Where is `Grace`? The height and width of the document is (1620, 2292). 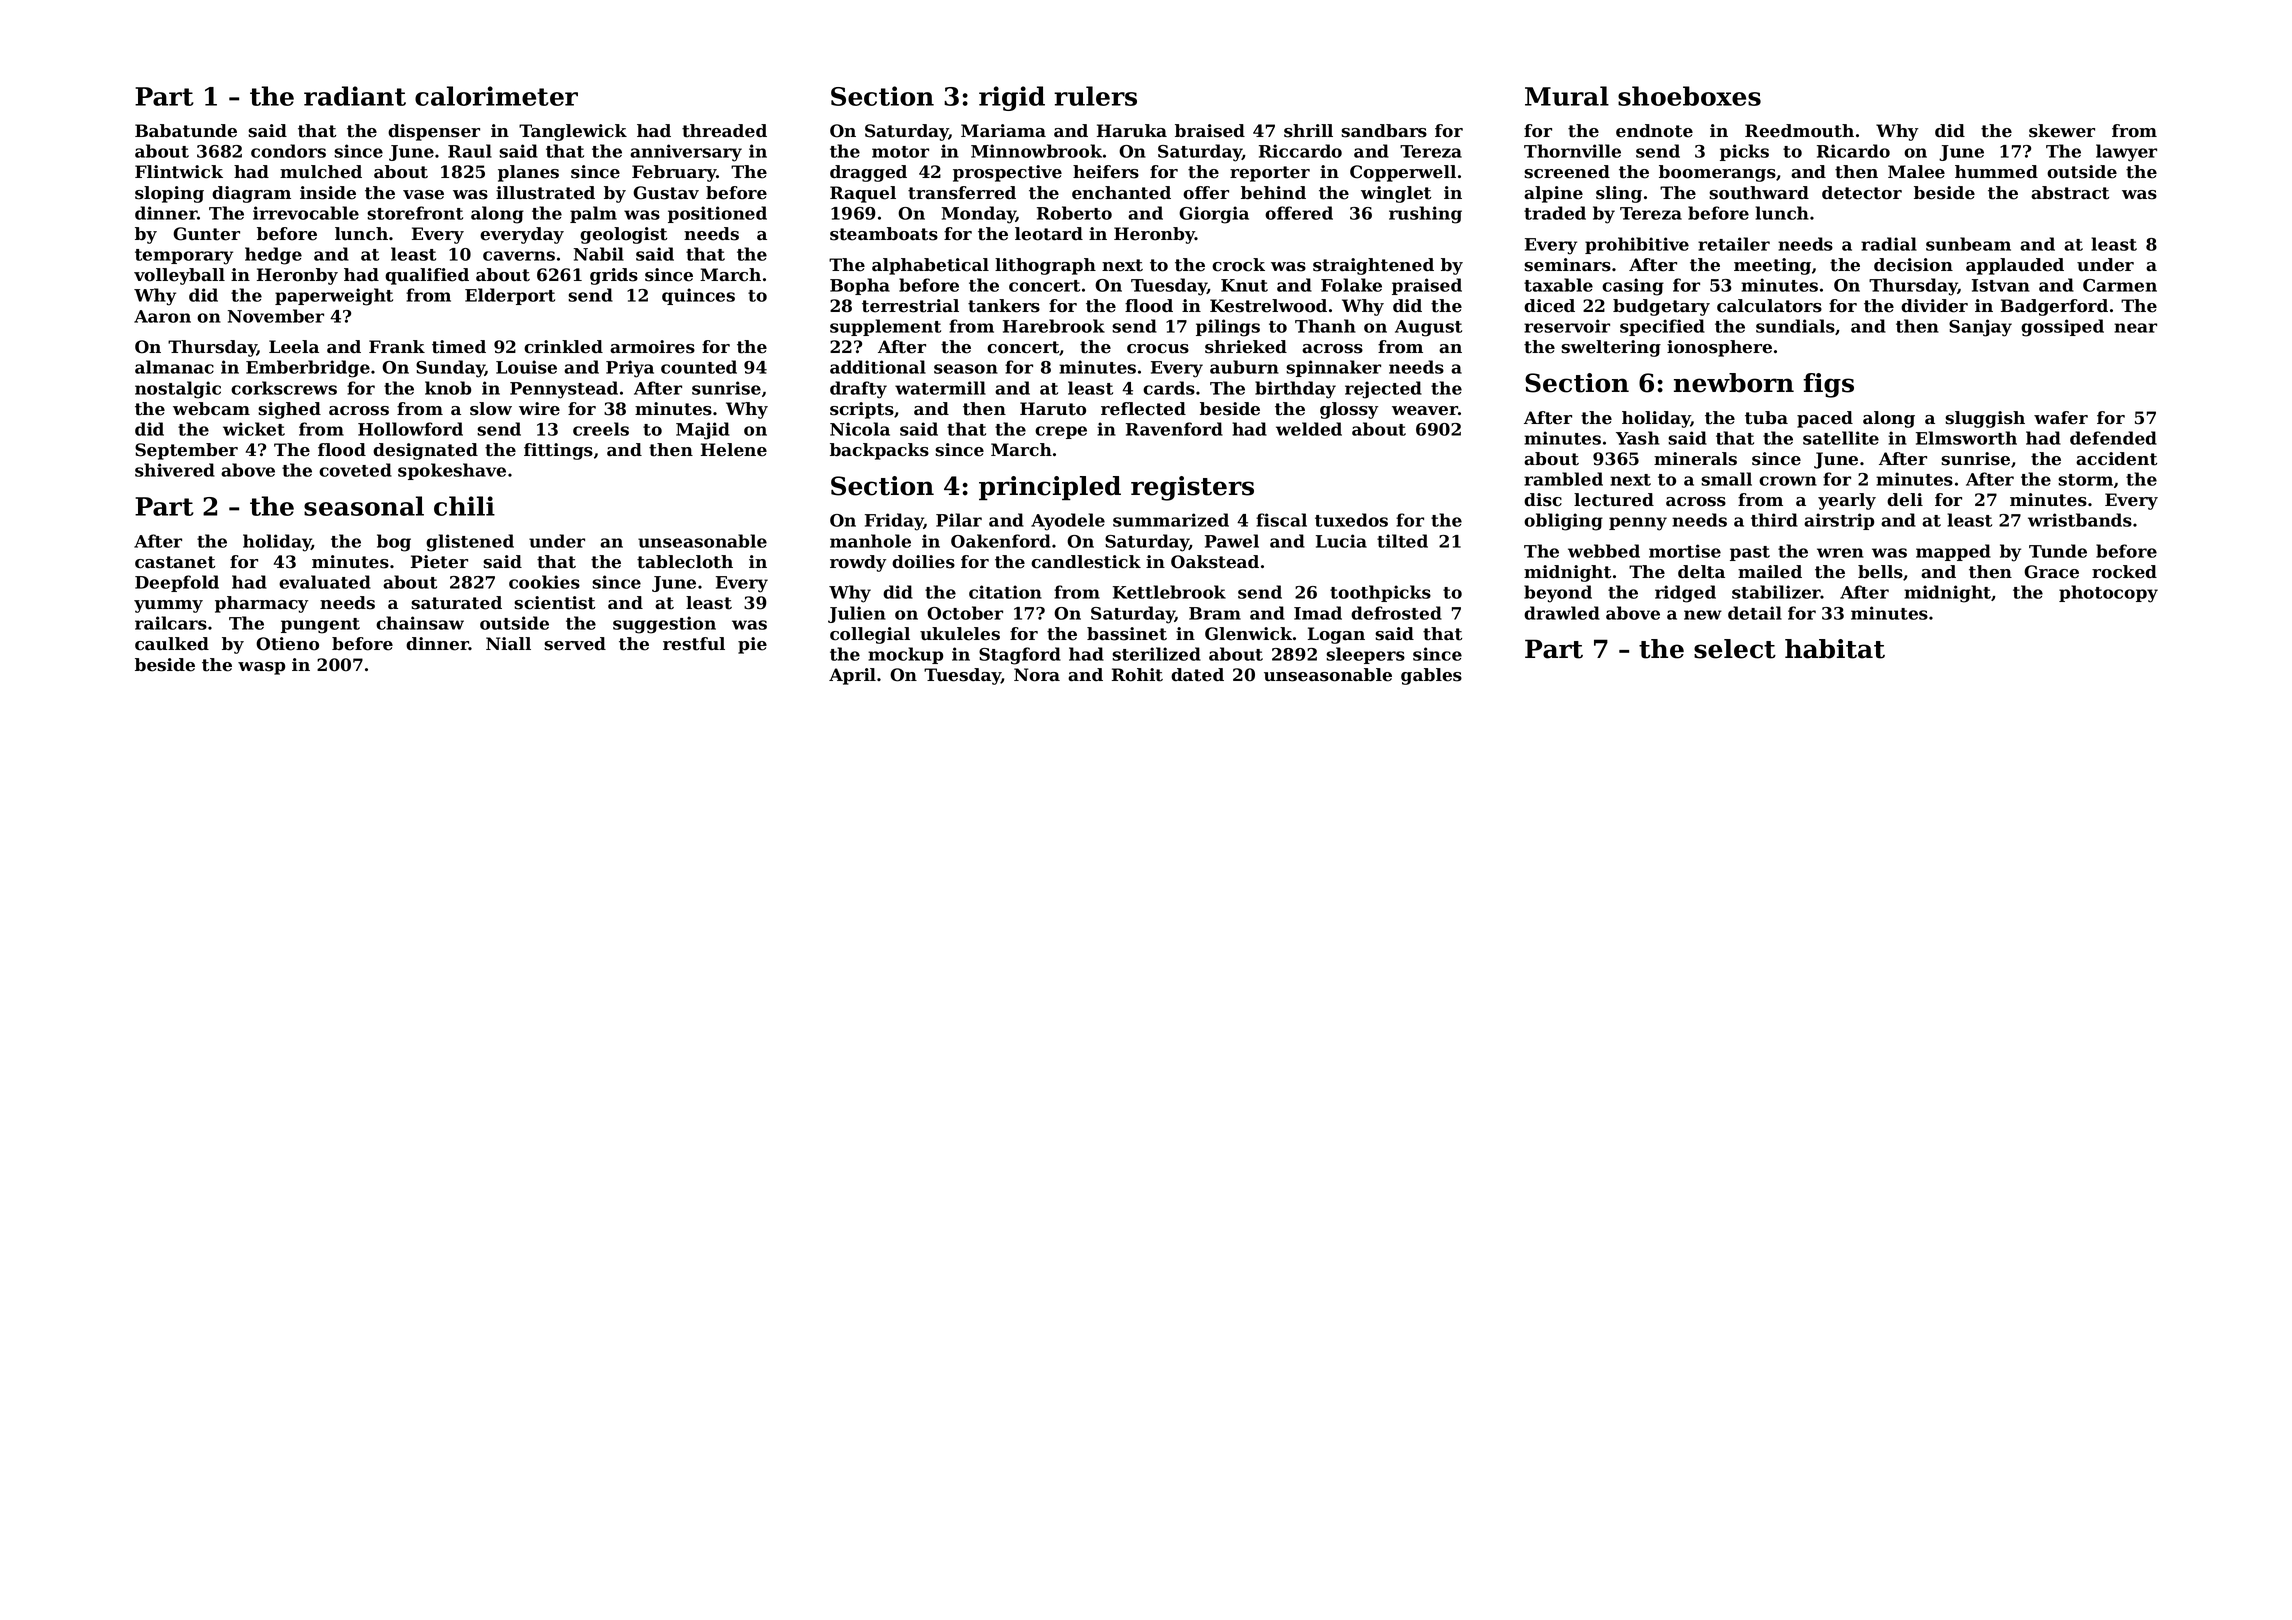 Grace is located at coordinates (2051, 572).
